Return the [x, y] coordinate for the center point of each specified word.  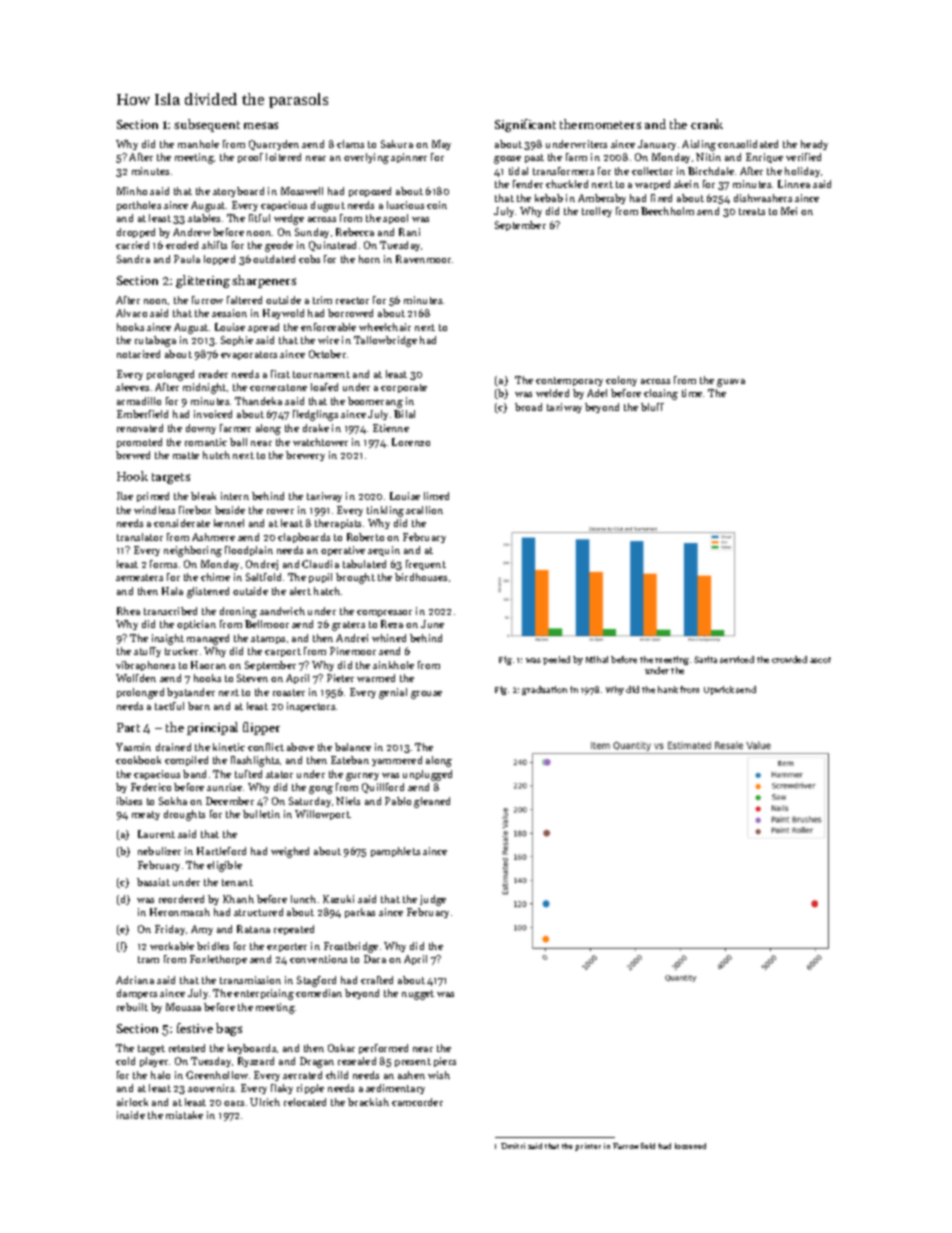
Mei [789, 211]
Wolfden [136, 678]
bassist [153, 882]
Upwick [719, 690]
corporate [404, 388]
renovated [140, 428]
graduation [544, 690]
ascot [820, 660]
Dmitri [513, 1146]
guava [731, 383]
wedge [289, 219]
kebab [549, 198]
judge [433, 900]
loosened [690, 1146]
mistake [184, 1115]
